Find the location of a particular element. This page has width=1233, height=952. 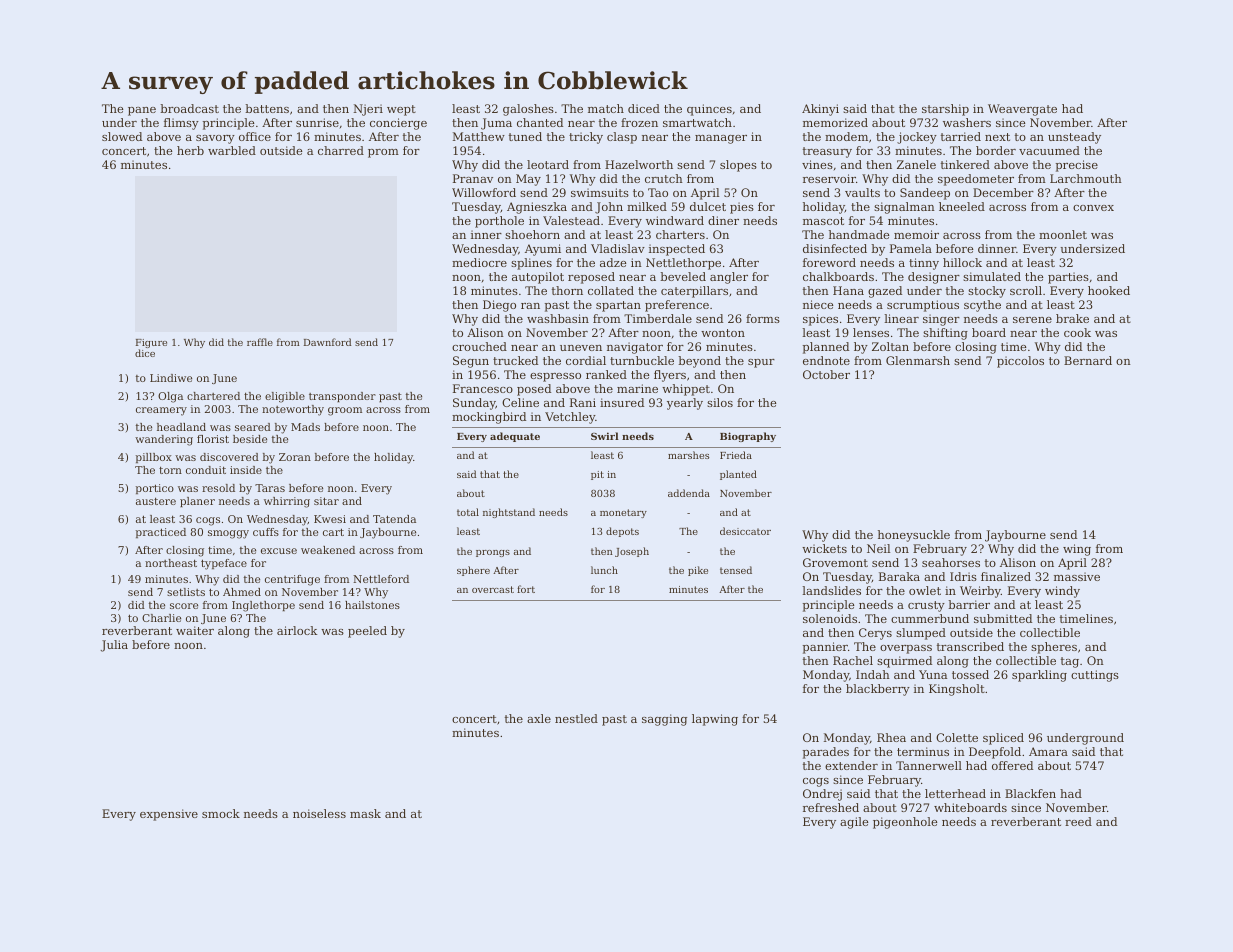

battens is located at coordinates (267, 108).
